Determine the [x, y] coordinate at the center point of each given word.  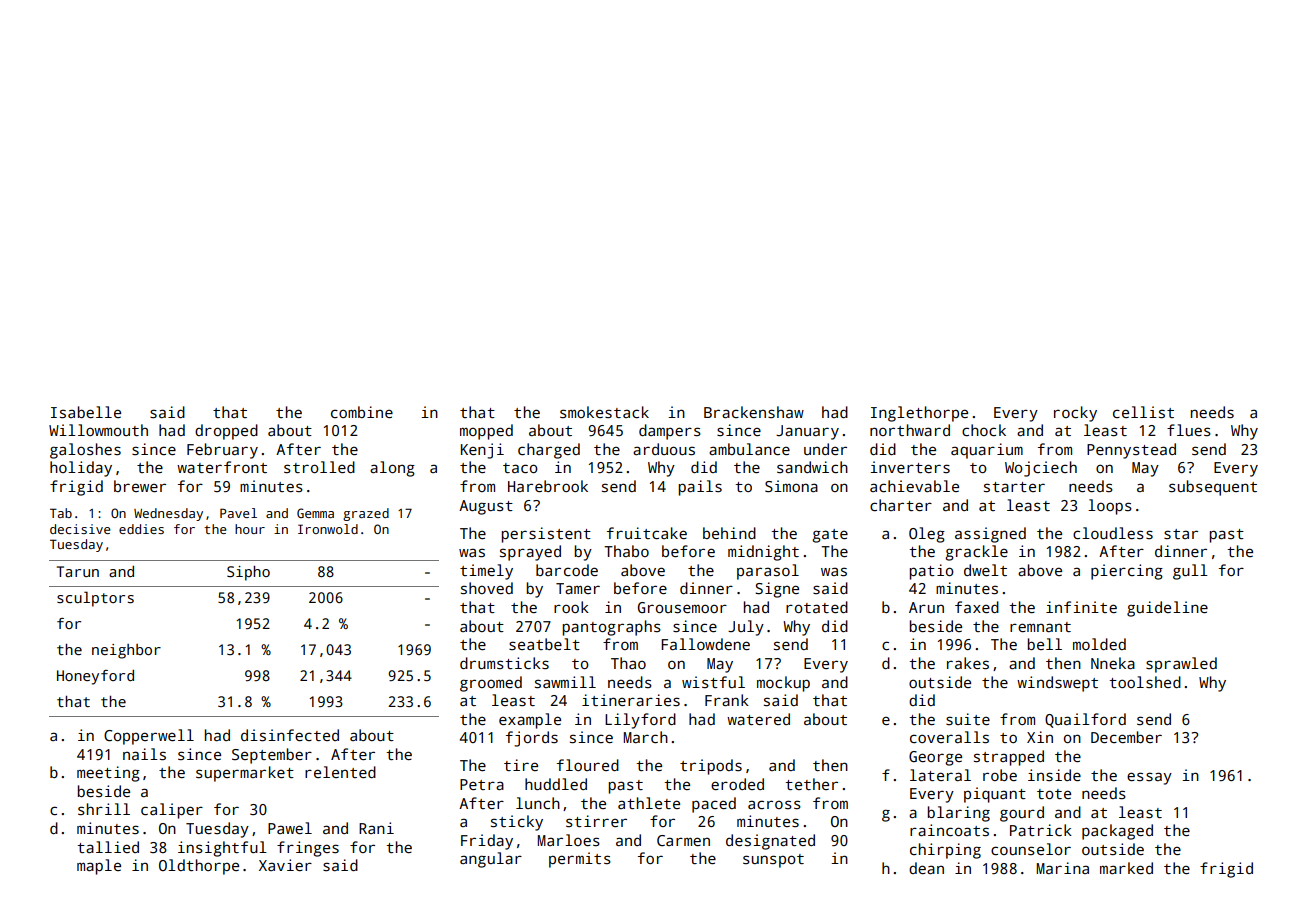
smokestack [604, 412]
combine [362, 412]
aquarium [987, 451]
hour [250, 529]
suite [968, 719]
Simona [791, 486]
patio [931, 572]
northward [910, 430]
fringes [308, 849]
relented [340, 772]
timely [486, 572]
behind [729, 533]
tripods [711, 767]
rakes [968, 663]
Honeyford [95, 677]
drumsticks [504, 663]
